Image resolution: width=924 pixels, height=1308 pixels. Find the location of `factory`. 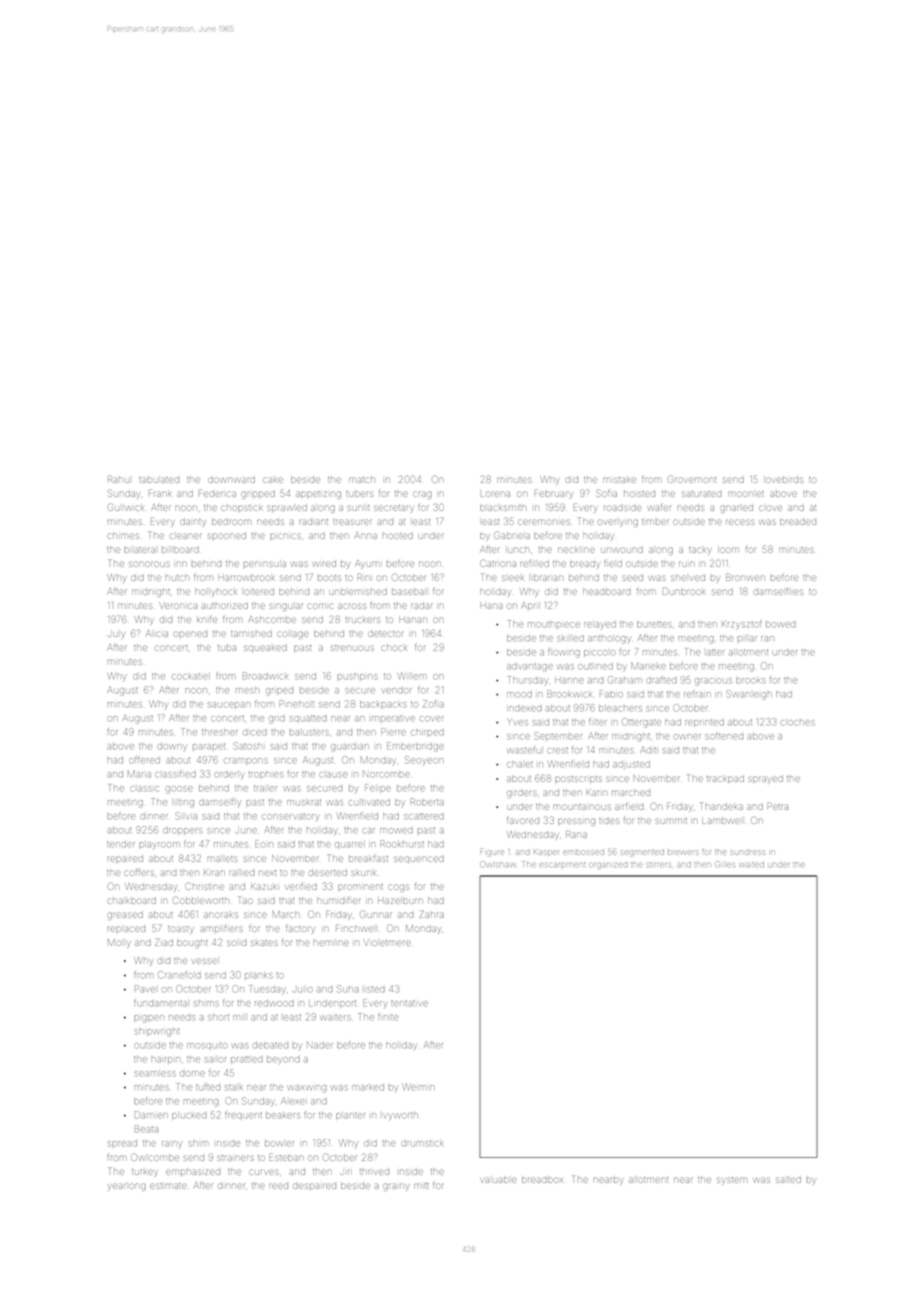

factory is located at coordinates (300, 929).
